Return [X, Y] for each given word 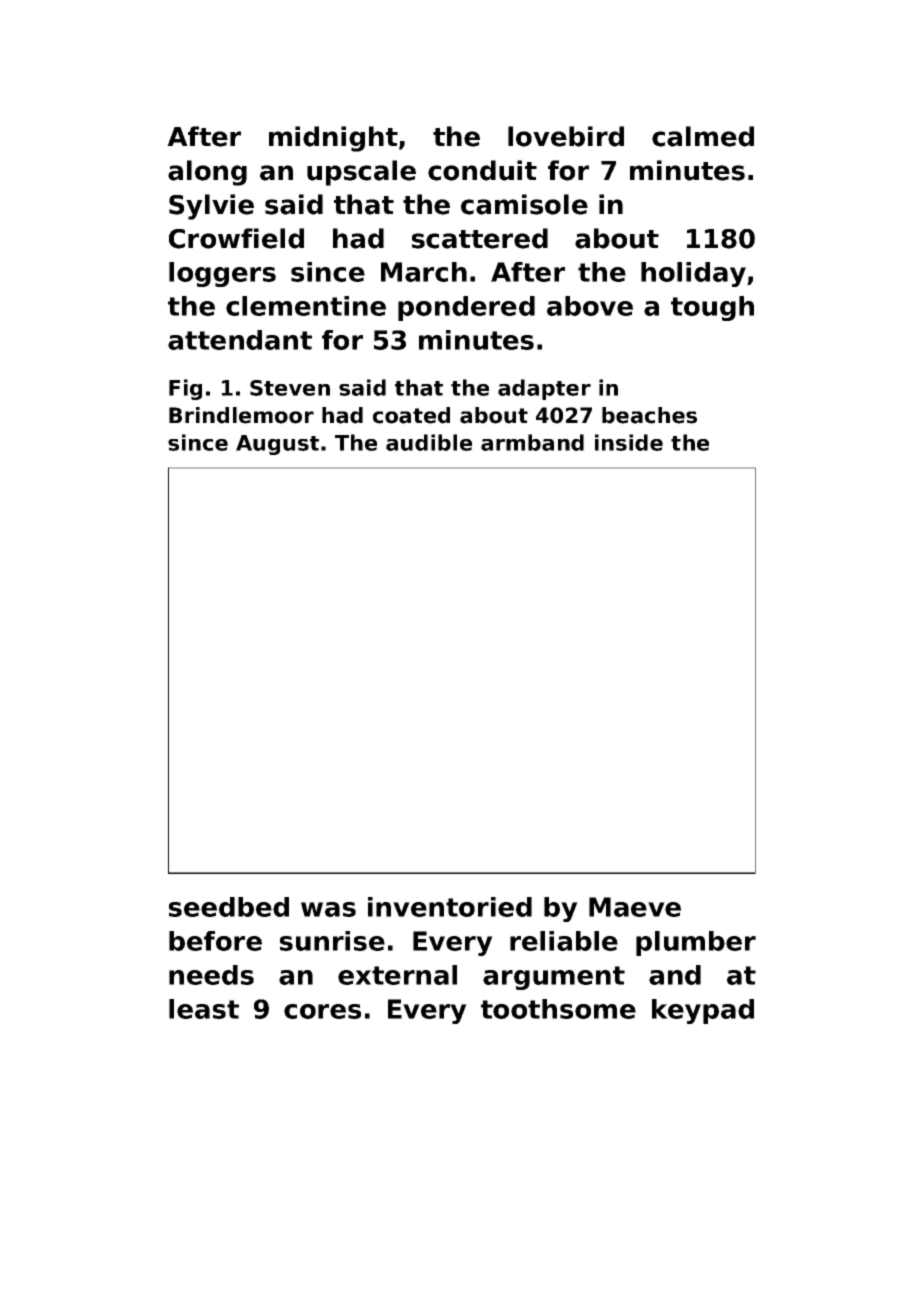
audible [429, 442]
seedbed [229, 907]
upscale [361, 173]
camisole [524, 204]
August [277, 445]
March [424, 272]
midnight [333, 139]
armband [532, 442]
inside [629, 442]
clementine [306, 306]
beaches [649, 415]
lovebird [566, 136]
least [204, 1009]
